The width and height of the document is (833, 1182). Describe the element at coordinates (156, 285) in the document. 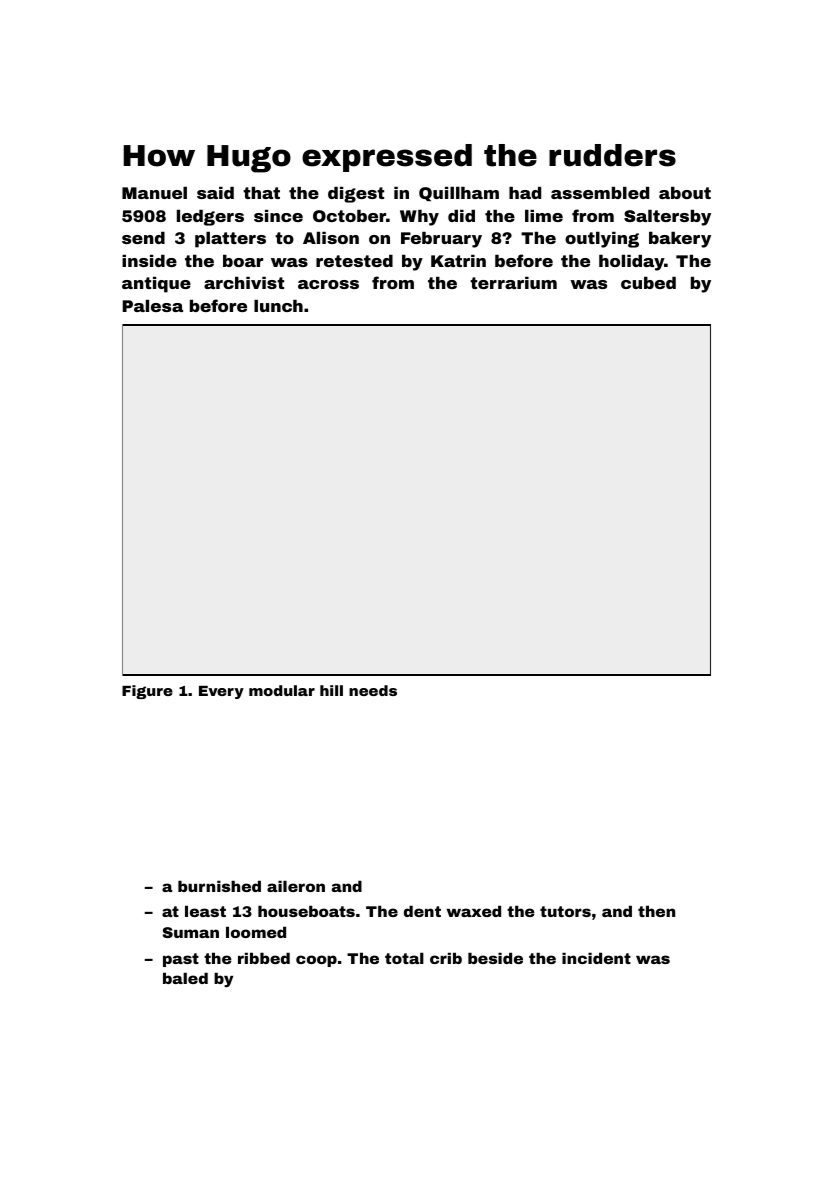

I see `antique` at that location.
